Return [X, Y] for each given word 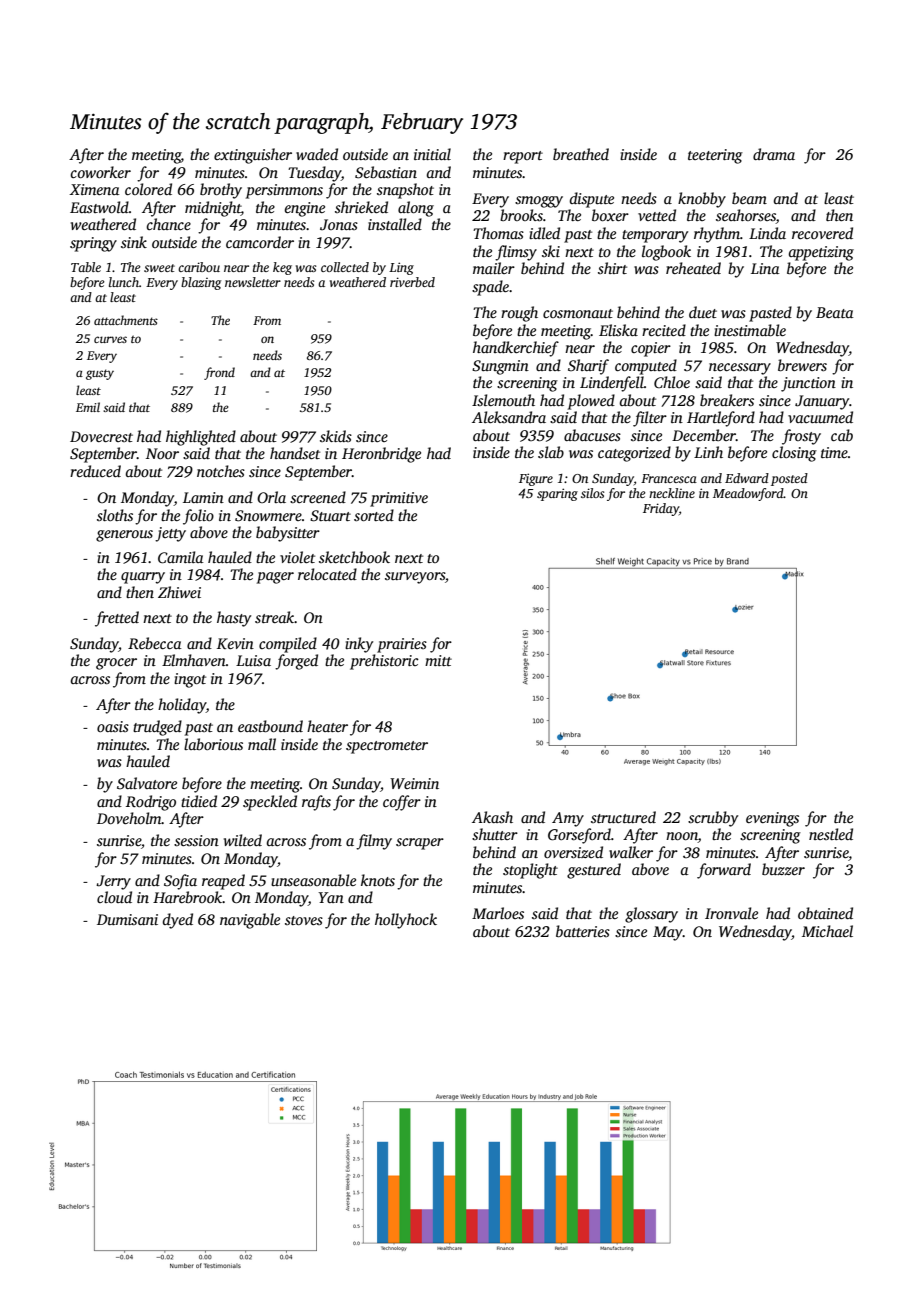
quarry [143, 578]
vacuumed [820, 417]
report [523, 157]
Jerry [113, 882]
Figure [536, 479]
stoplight [530, 871]
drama [774, 154]
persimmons [284, 191]
